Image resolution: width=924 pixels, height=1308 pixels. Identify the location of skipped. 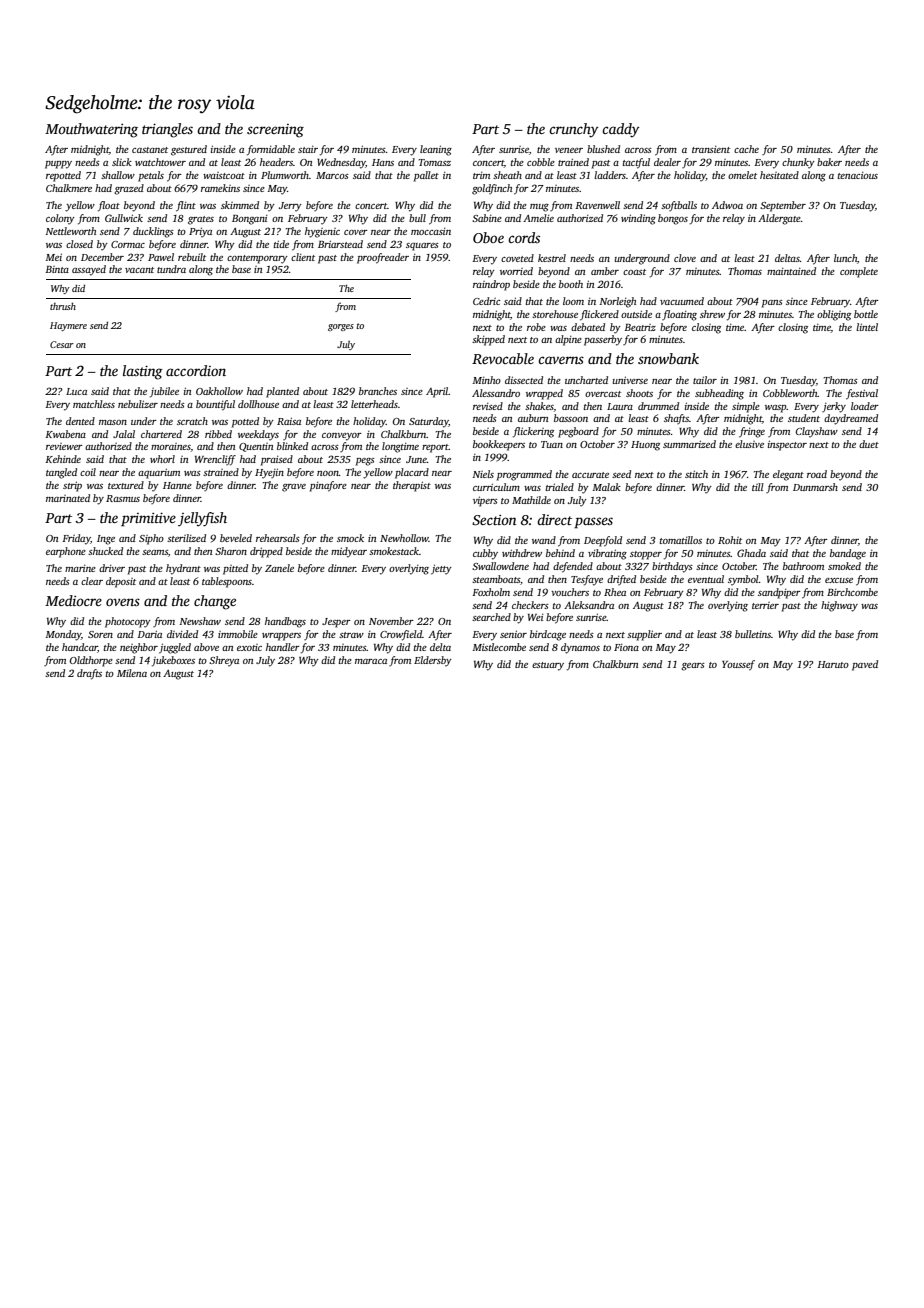
(488, 340).
